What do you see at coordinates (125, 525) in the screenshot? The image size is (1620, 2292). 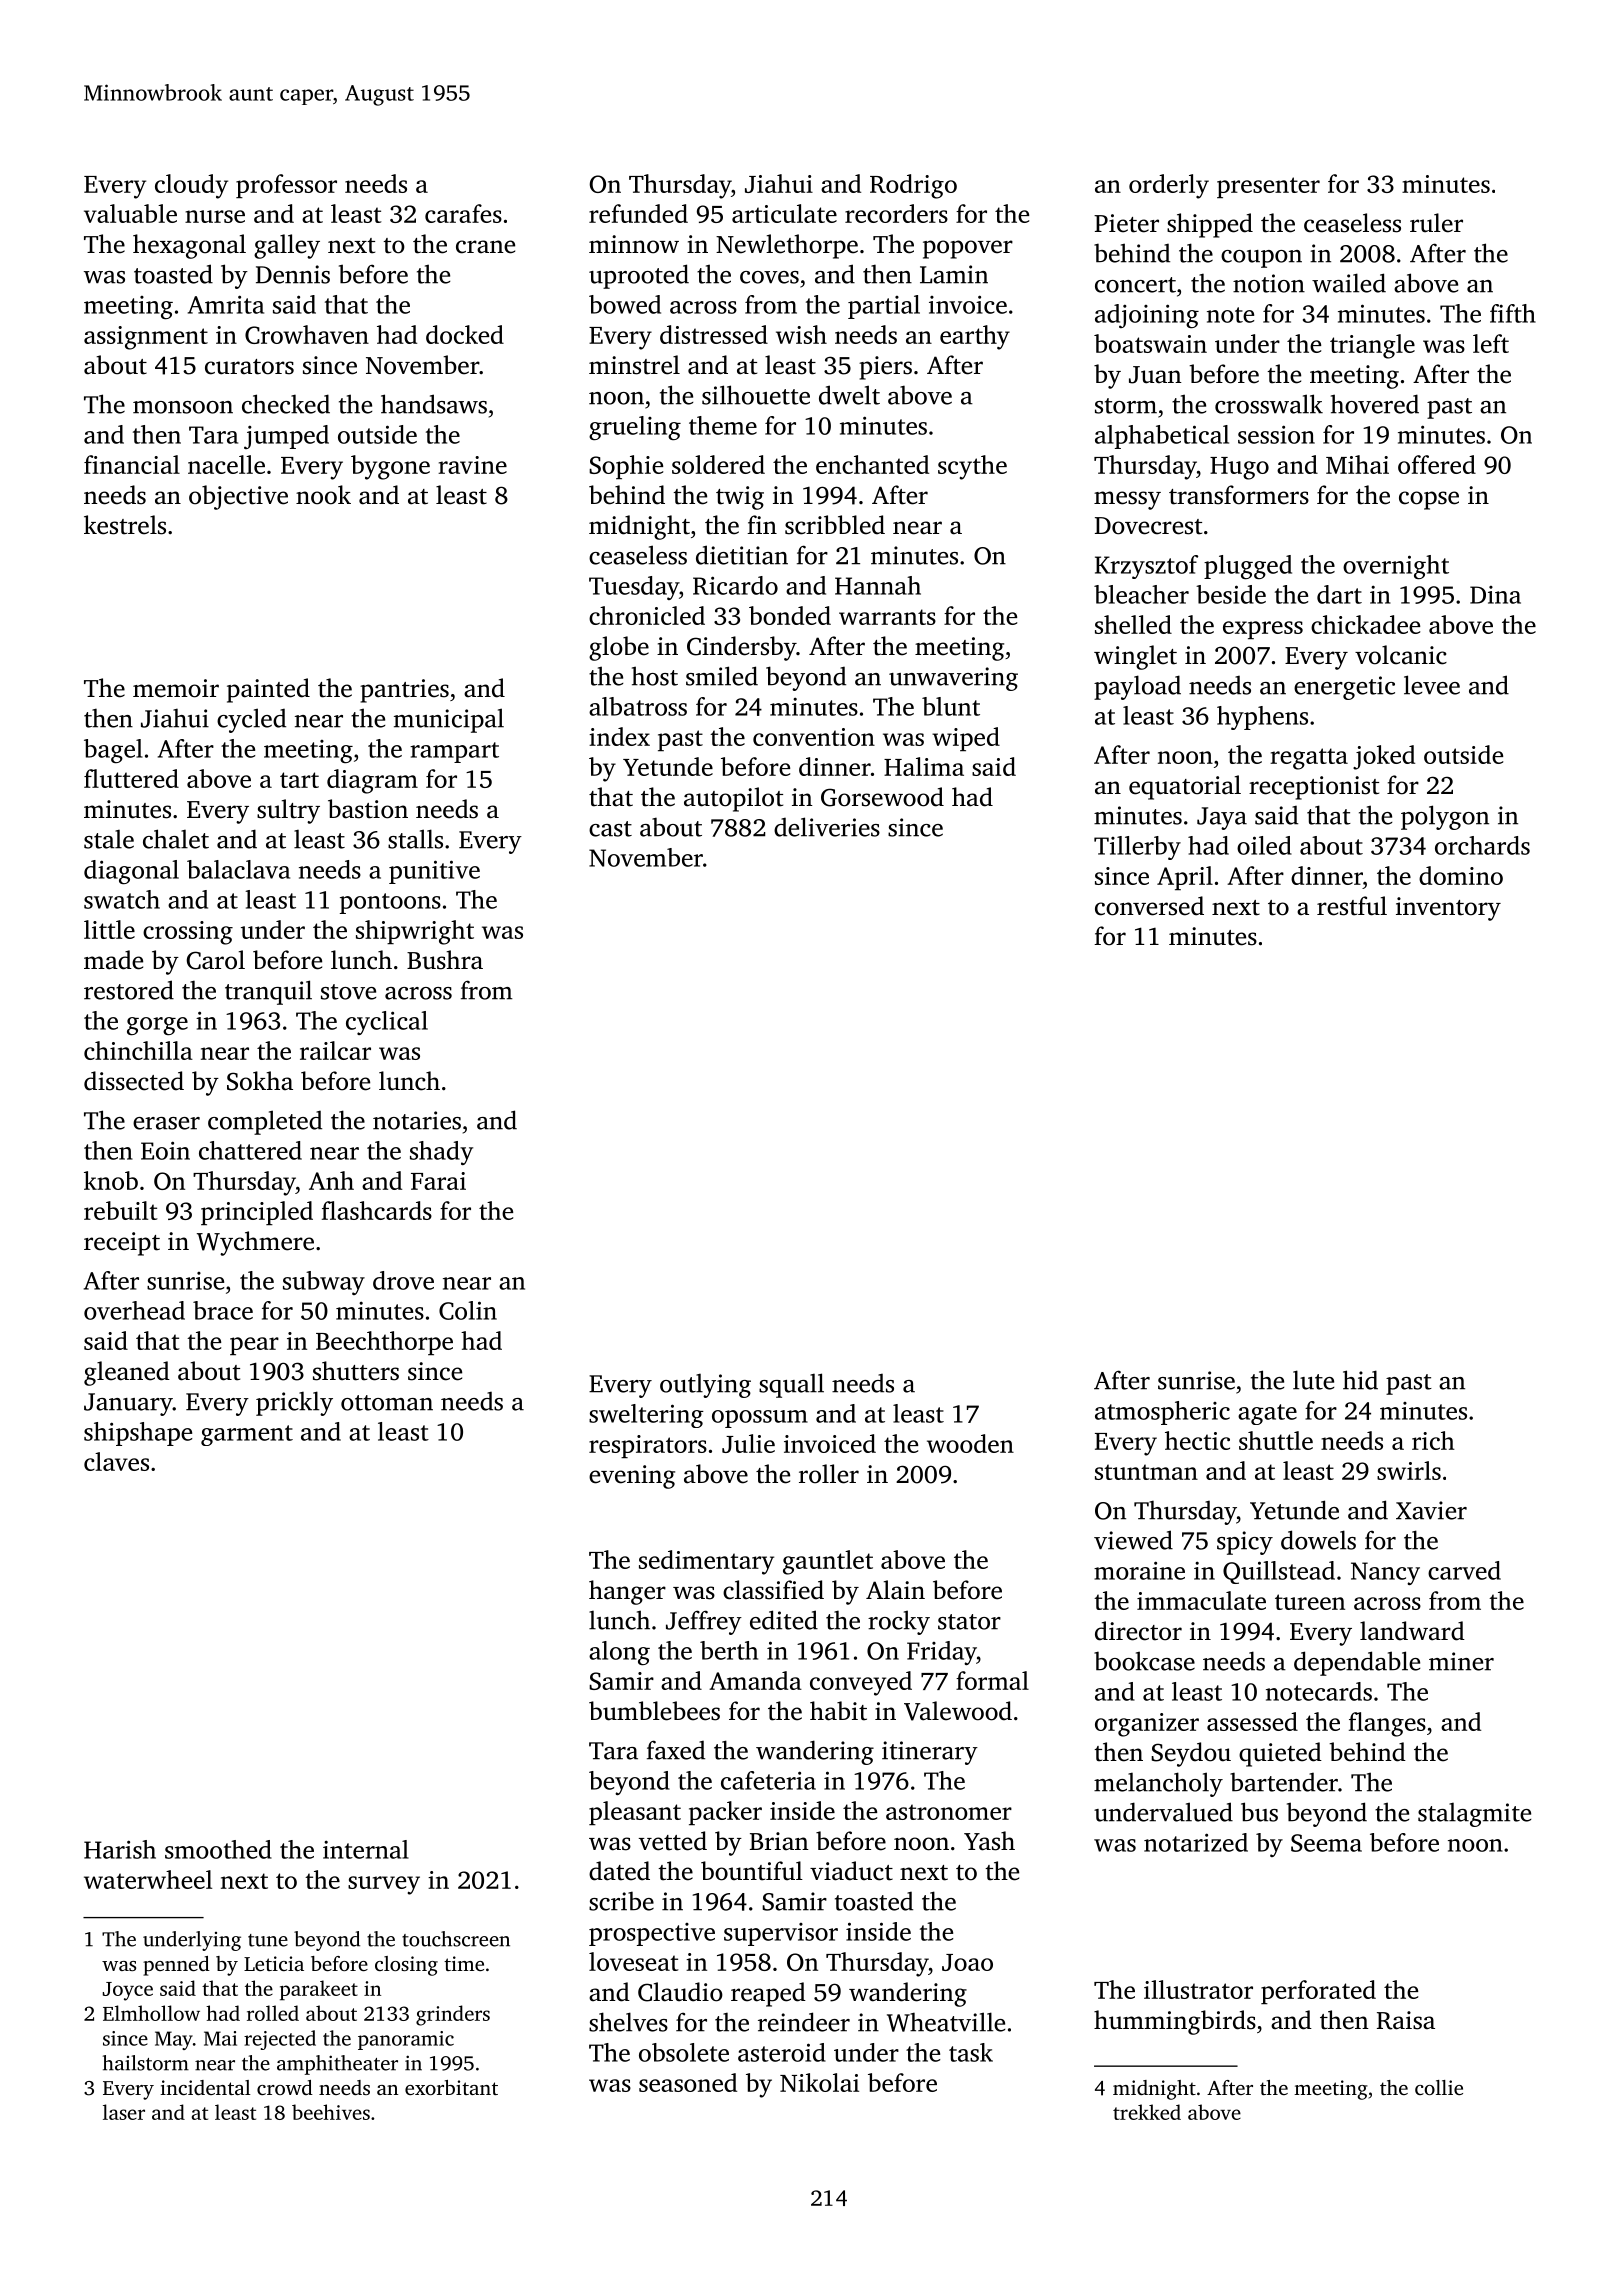 I see `kestrels` at bounding box center [125, 525].
